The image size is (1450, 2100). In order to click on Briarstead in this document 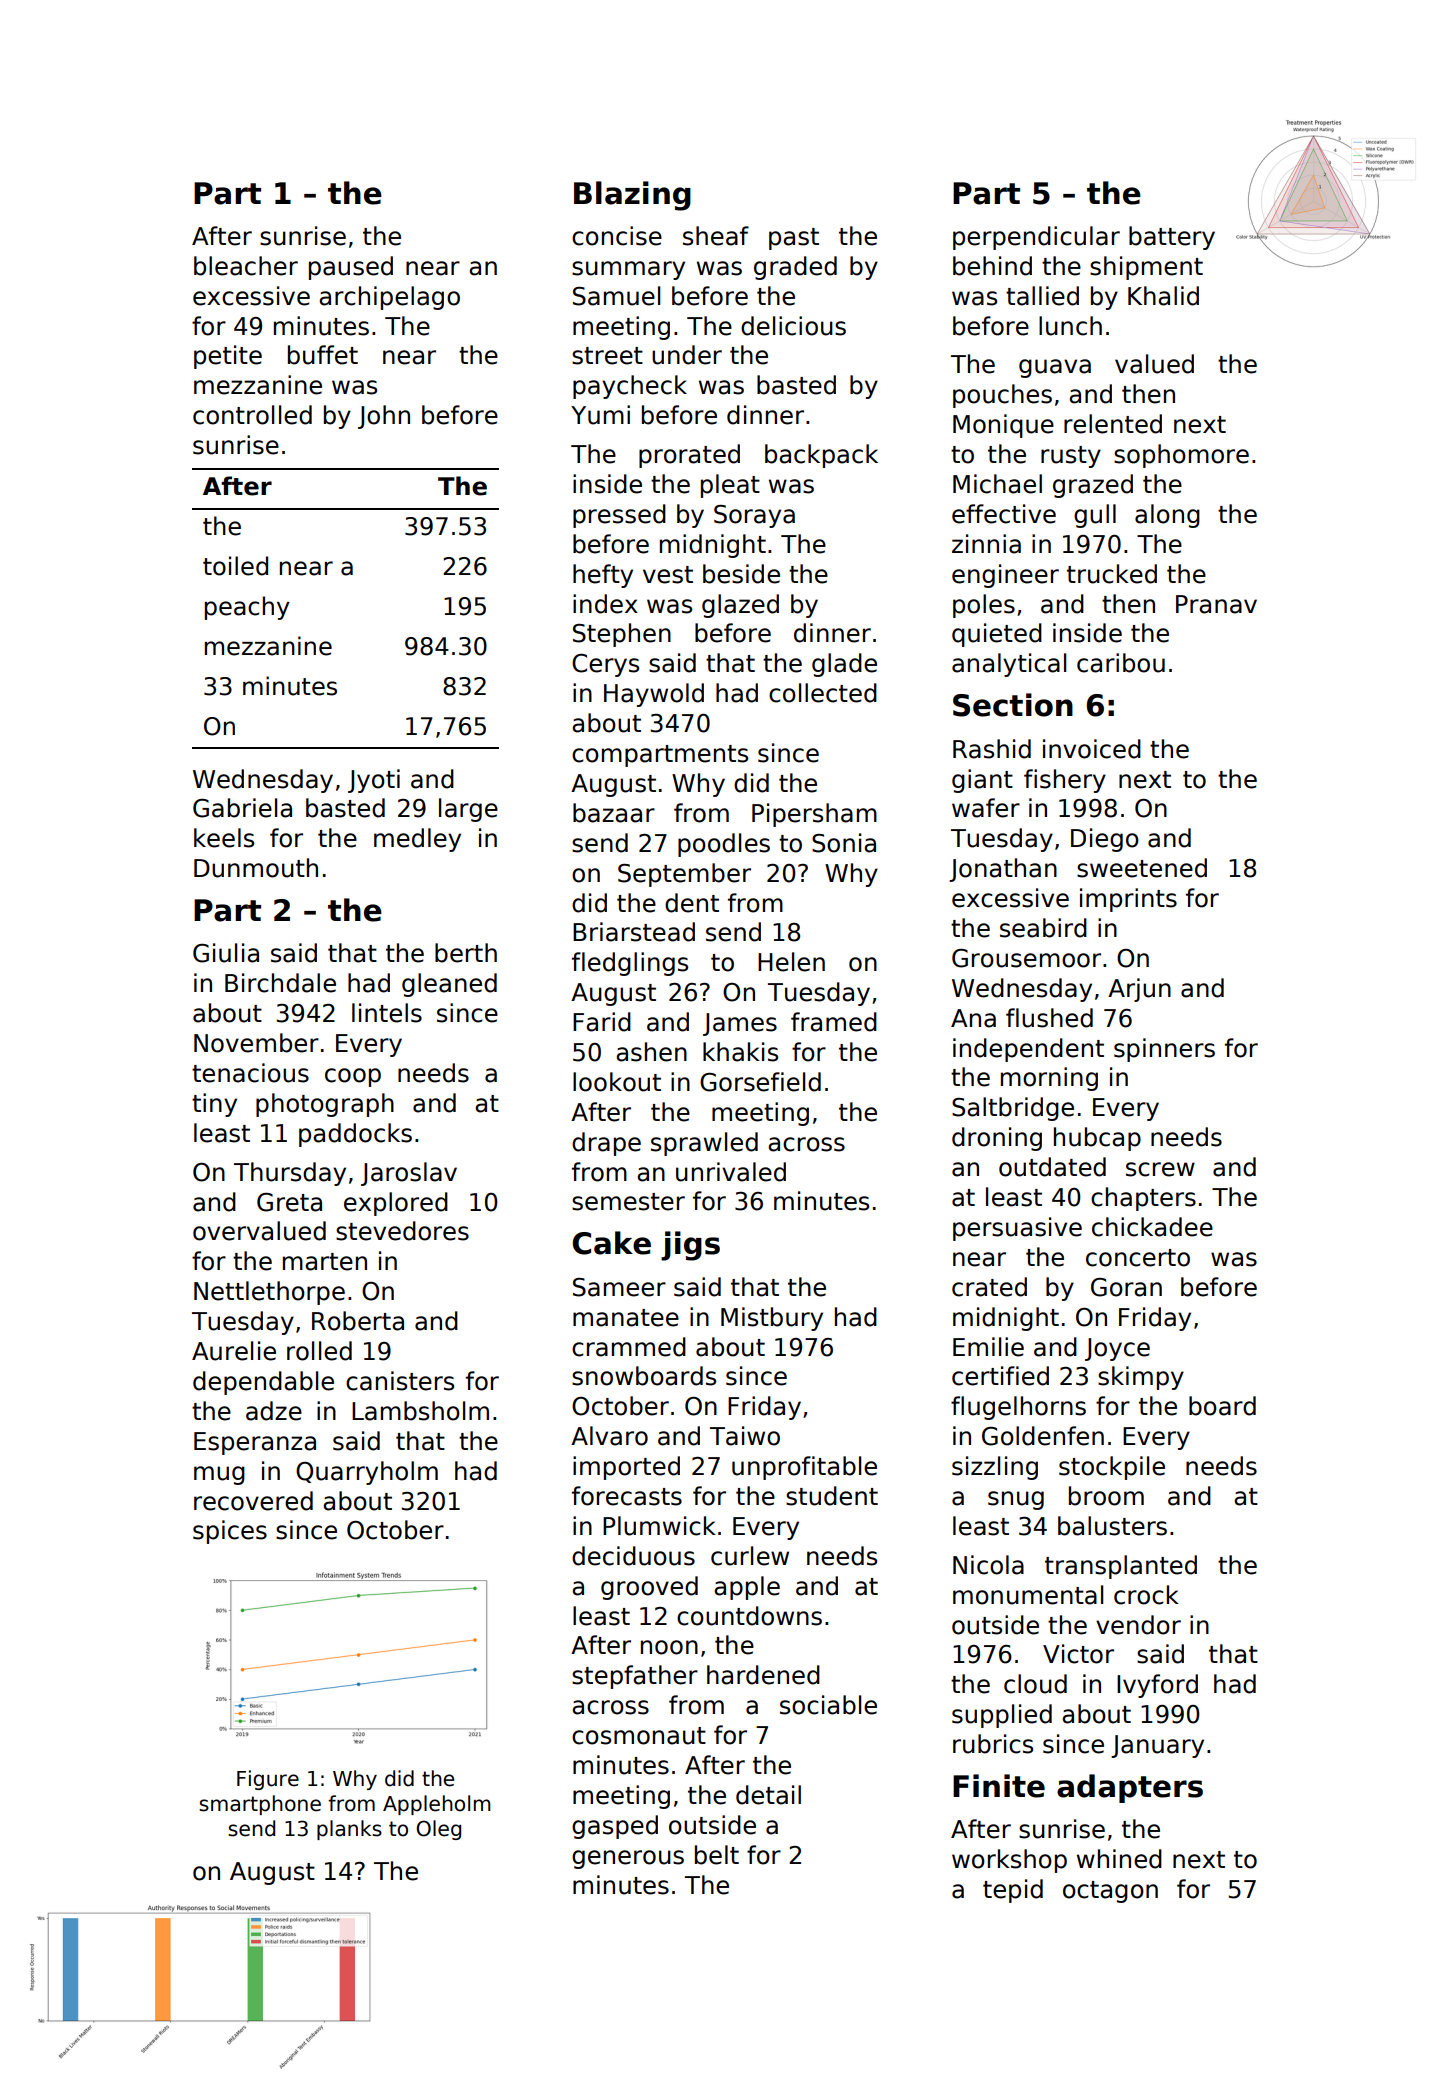, I will do `click(634, 932)`.
